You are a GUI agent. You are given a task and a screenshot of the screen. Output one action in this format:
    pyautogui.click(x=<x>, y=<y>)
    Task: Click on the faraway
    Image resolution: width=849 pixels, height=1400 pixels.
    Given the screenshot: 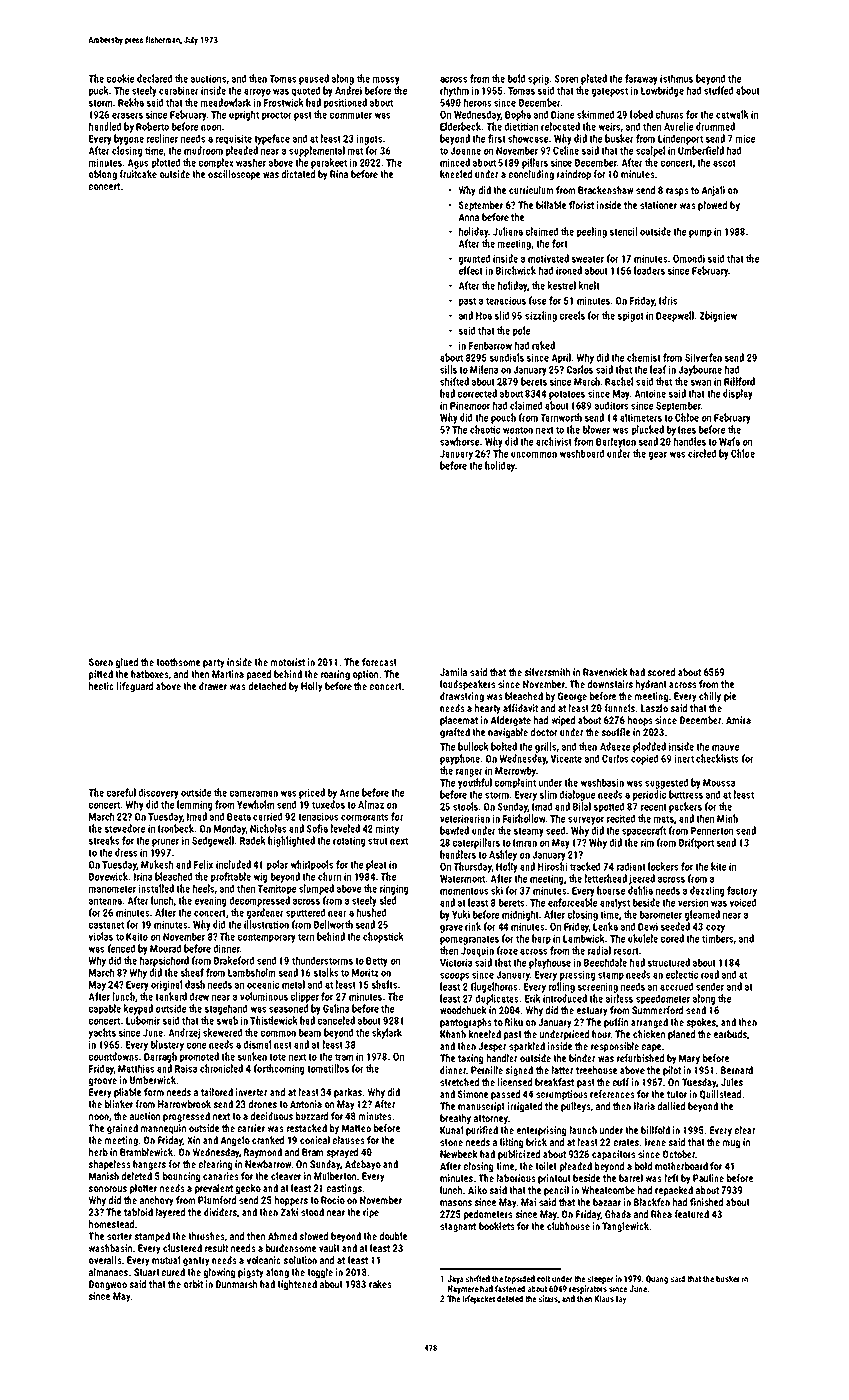 What is the action you would take?
    pyautogui.click(x=641, y=79)
